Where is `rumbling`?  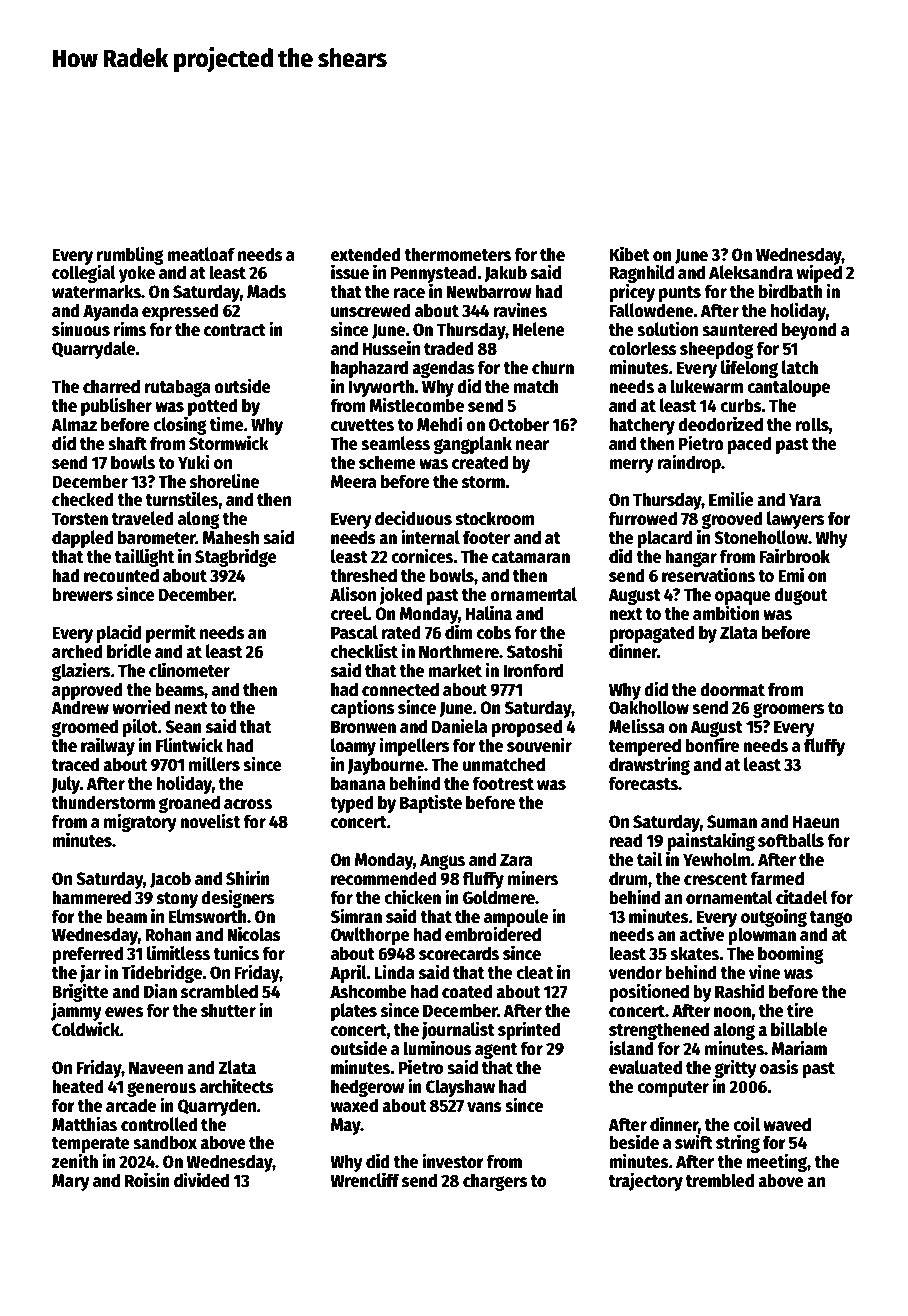
rumbling is located at coordinates (130, 255).
